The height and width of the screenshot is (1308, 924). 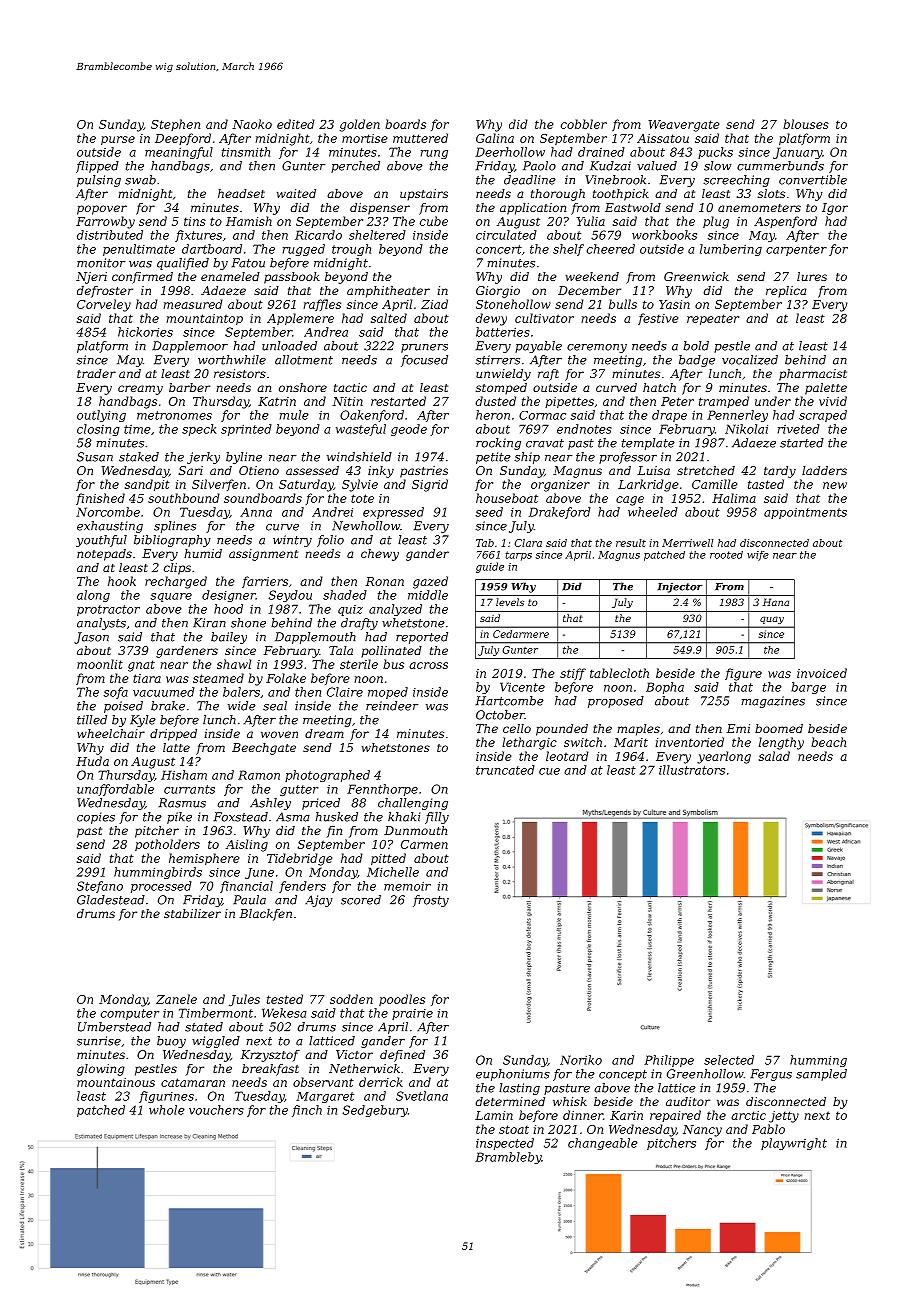 What do you see at coordinates (266, 915) in the screenshot?
I see `Blackfen` at bounding box center [266, 915].
